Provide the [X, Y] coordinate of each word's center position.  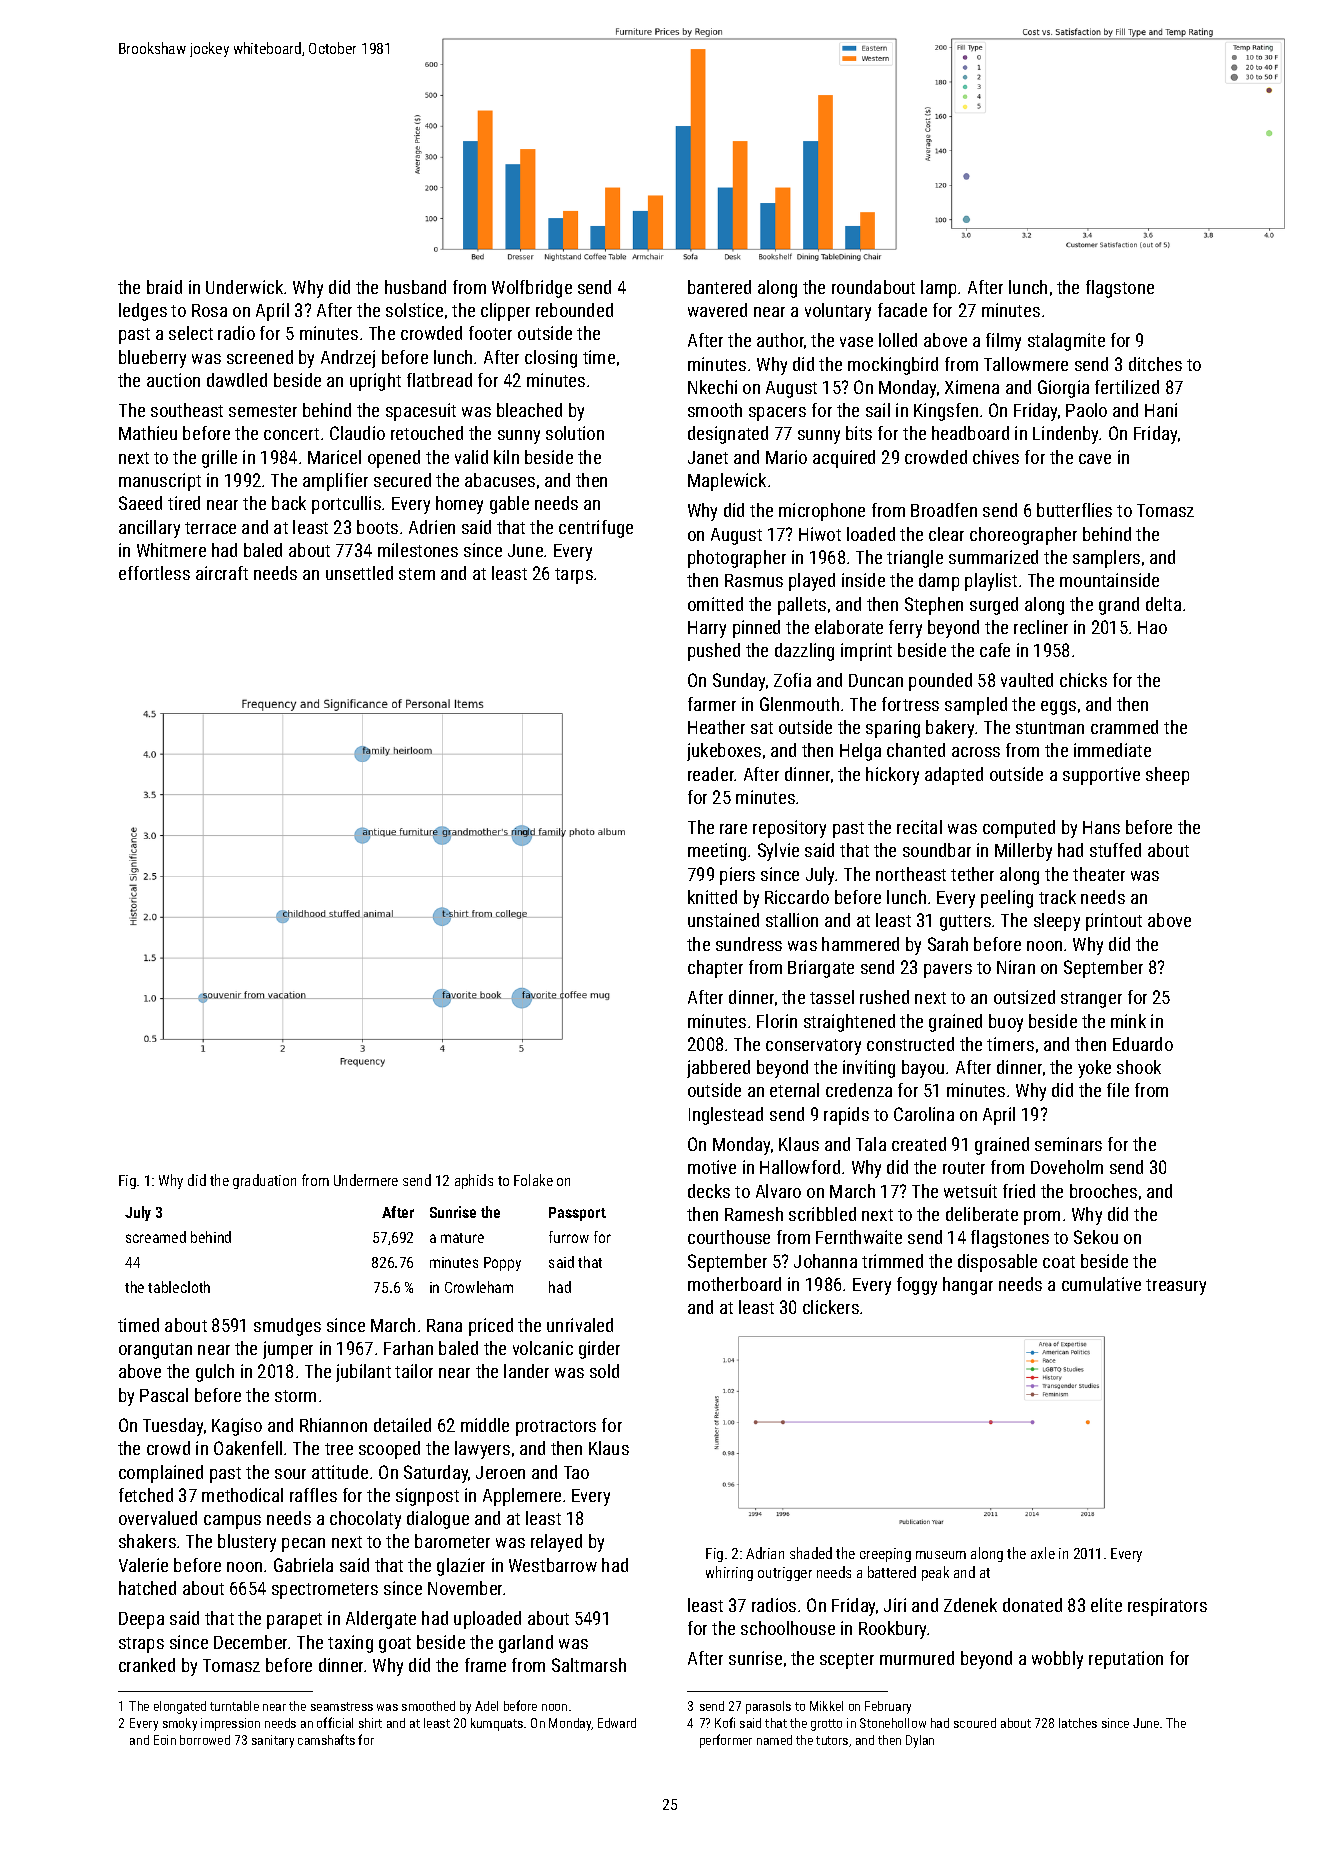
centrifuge [596, 529]
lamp [938, 289]
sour [290, 1474]
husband [415, 287]
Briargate [821, 969]
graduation [264, 1181]
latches [1078, 1723]
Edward [617, 1723]
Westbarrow [553, 1565]
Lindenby [1066, 435]
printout [1114, 922]
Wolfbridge [532, 289]
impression [230, 1724]
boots [377, 527]
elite [1106, 1605]
